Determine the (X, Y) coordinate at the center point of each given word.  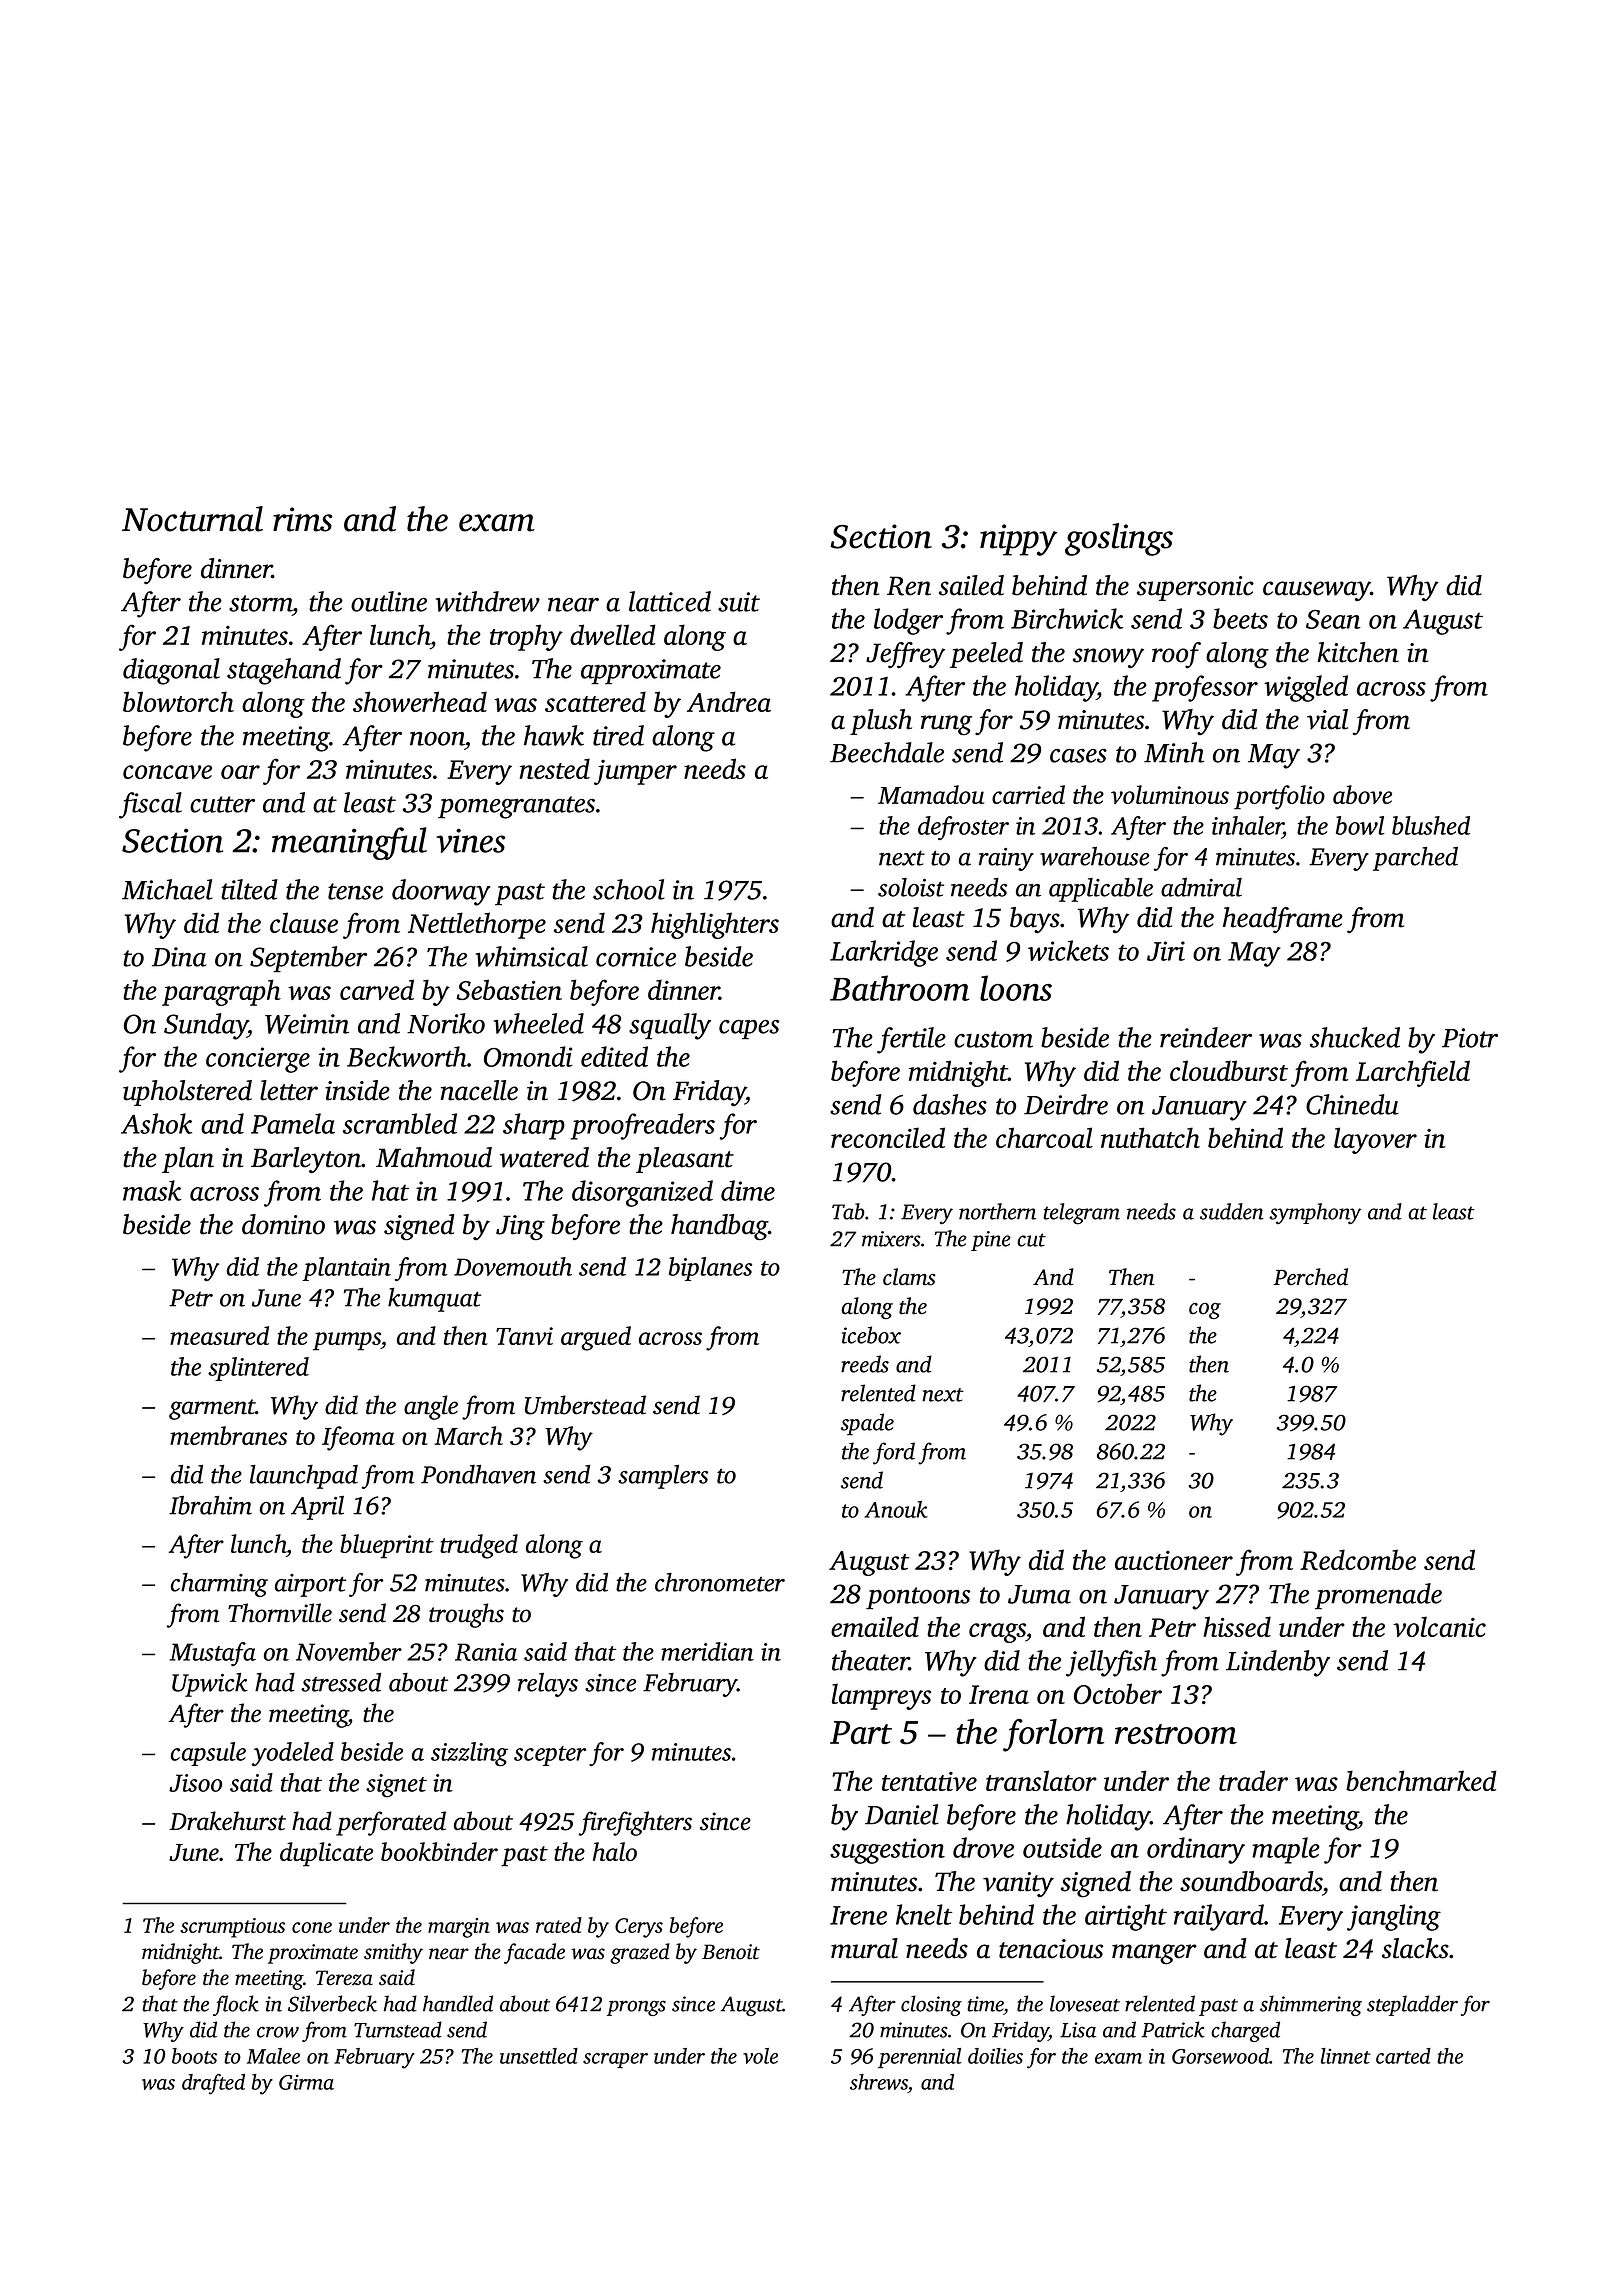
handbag (719, 1227)
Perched (1310, 1277)
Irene (858, 1915)
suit (739, 602)
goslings (1119, 539)
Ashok (156, 1123)
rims (303, 519)
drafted (213, 2084)
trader (1253, 1780)
